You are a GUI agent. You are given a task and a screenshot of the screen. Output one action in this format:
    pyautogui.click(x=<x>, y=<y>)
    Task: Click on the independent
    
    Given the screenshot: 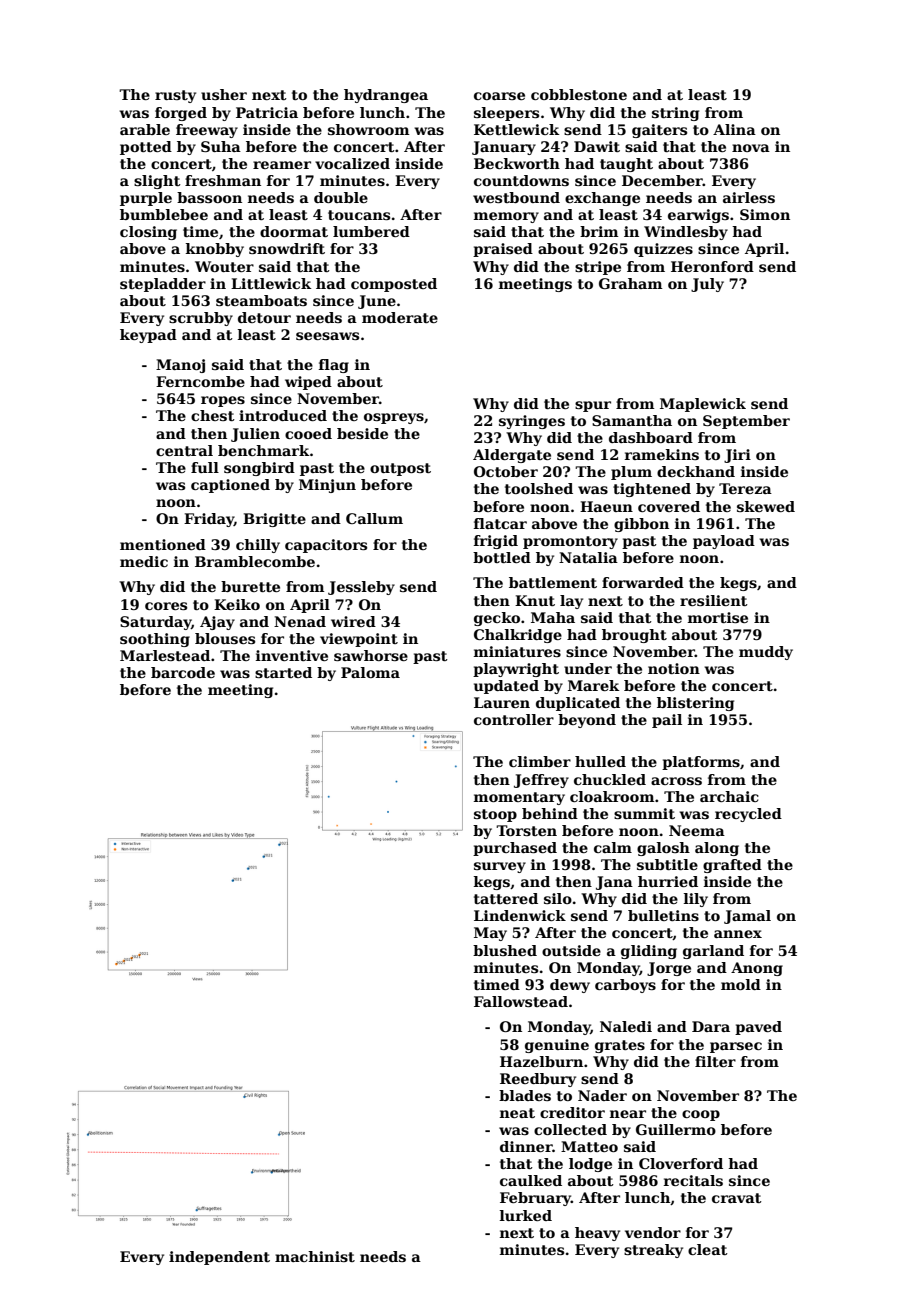 What is the action you would take?
    pyautogui.click(x=219, y=1258)
